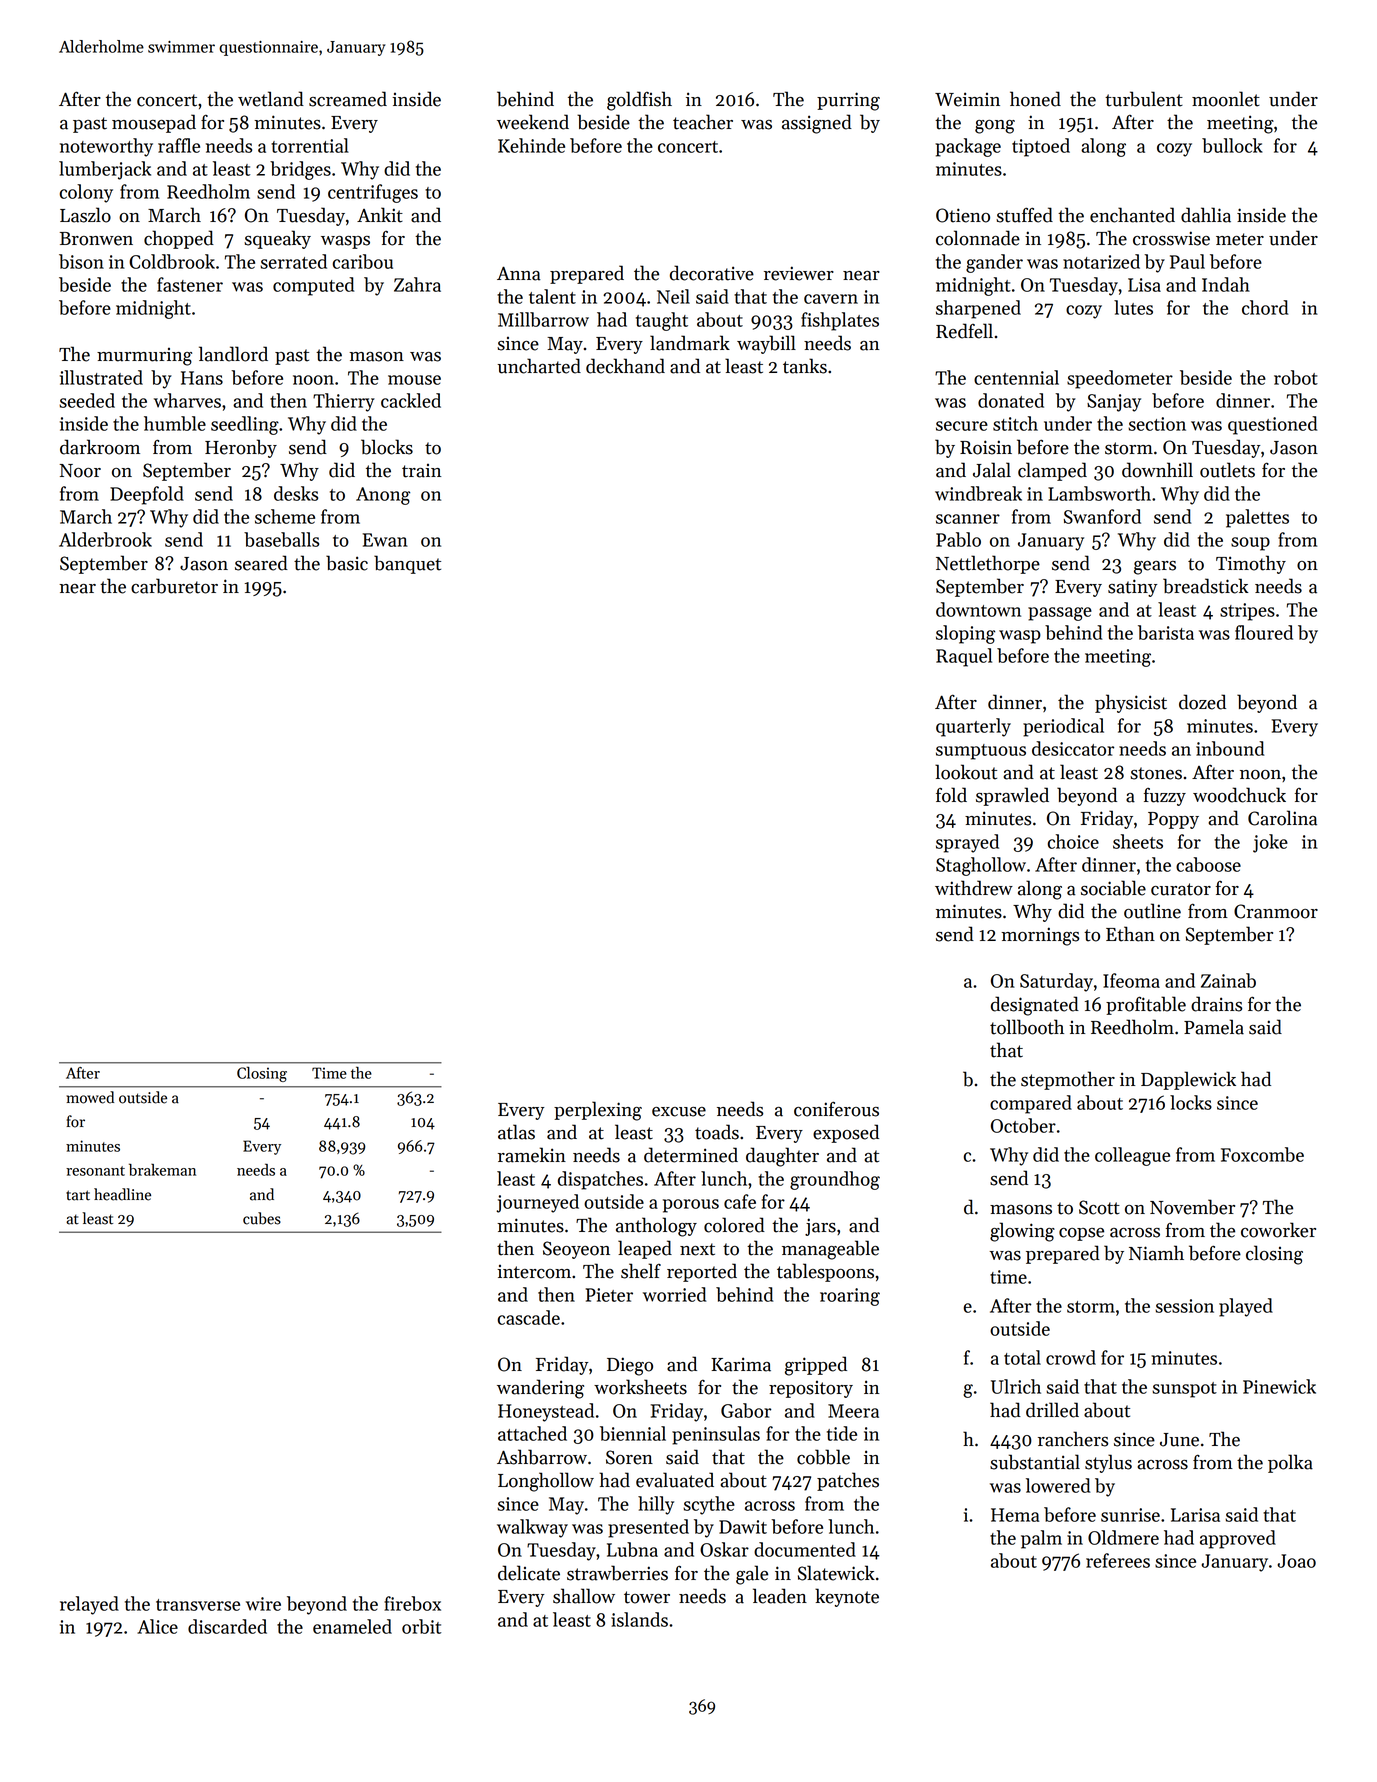 Image resolution: width=1377 pixels, height=1782 pixels. Describe the element at coordinates (1206, 586) in the screenshot. I see `breadstick` at that location.
